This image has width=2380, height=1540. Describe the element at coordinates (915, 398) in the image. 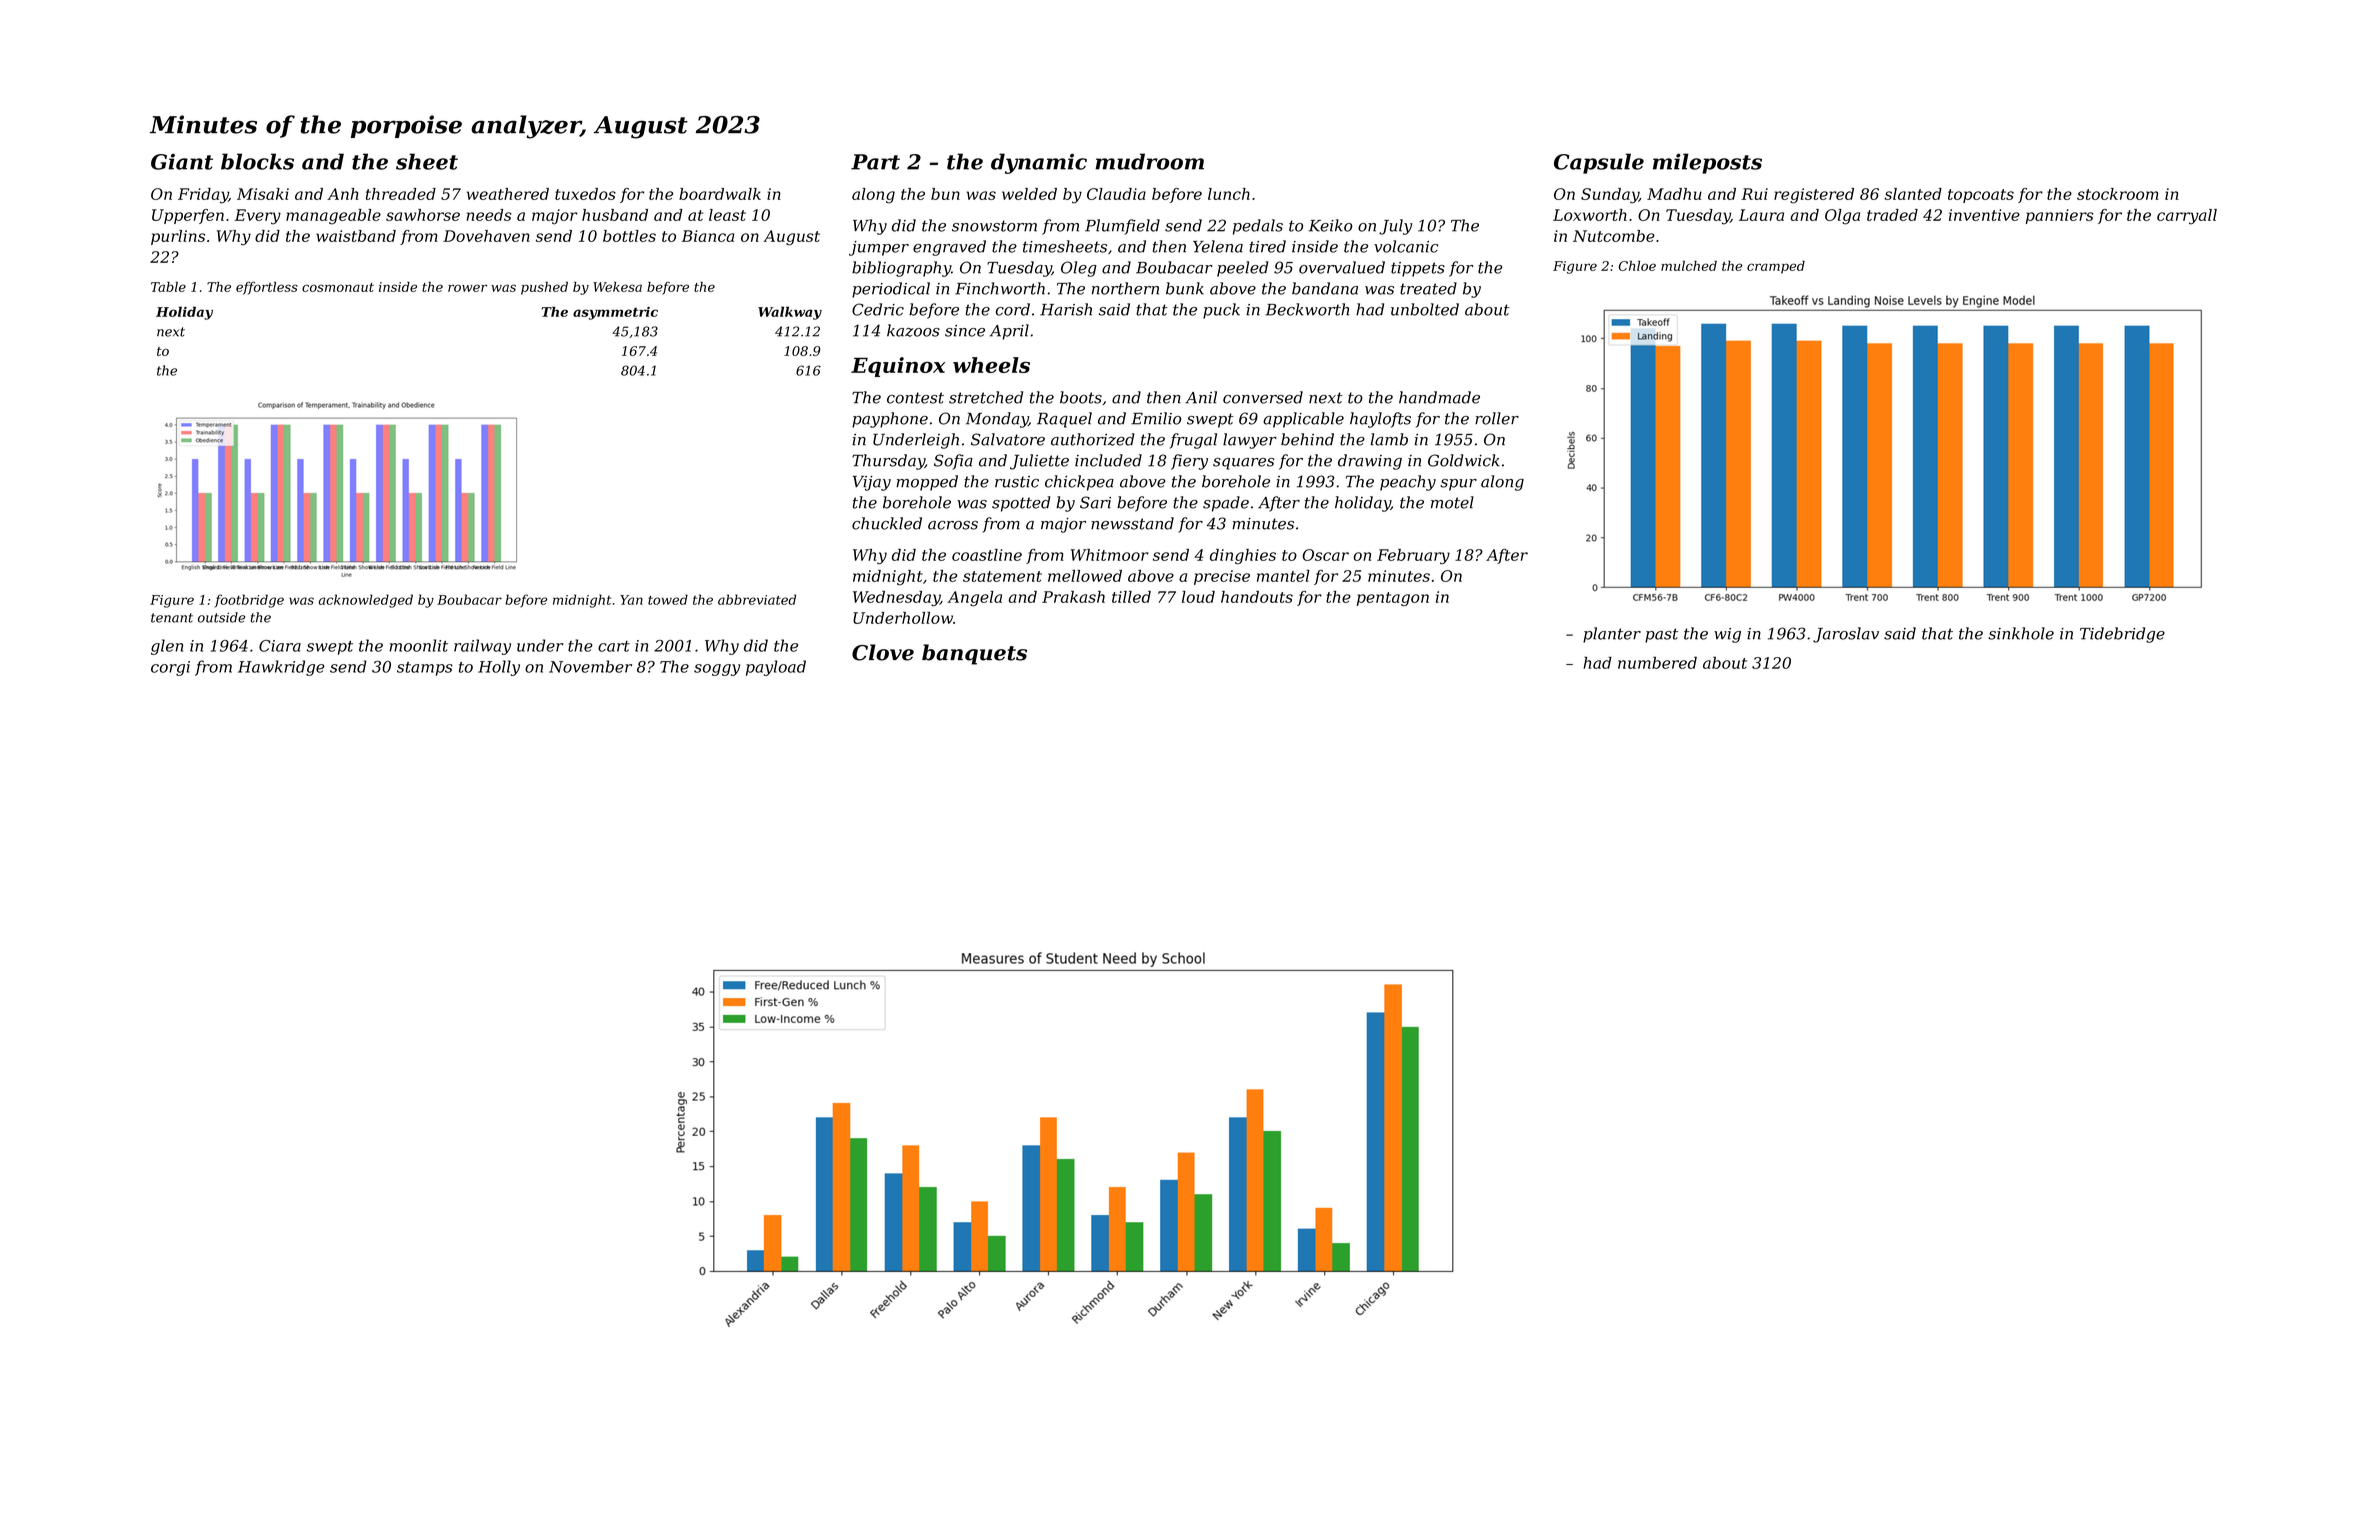

I see `contest` at that location.
